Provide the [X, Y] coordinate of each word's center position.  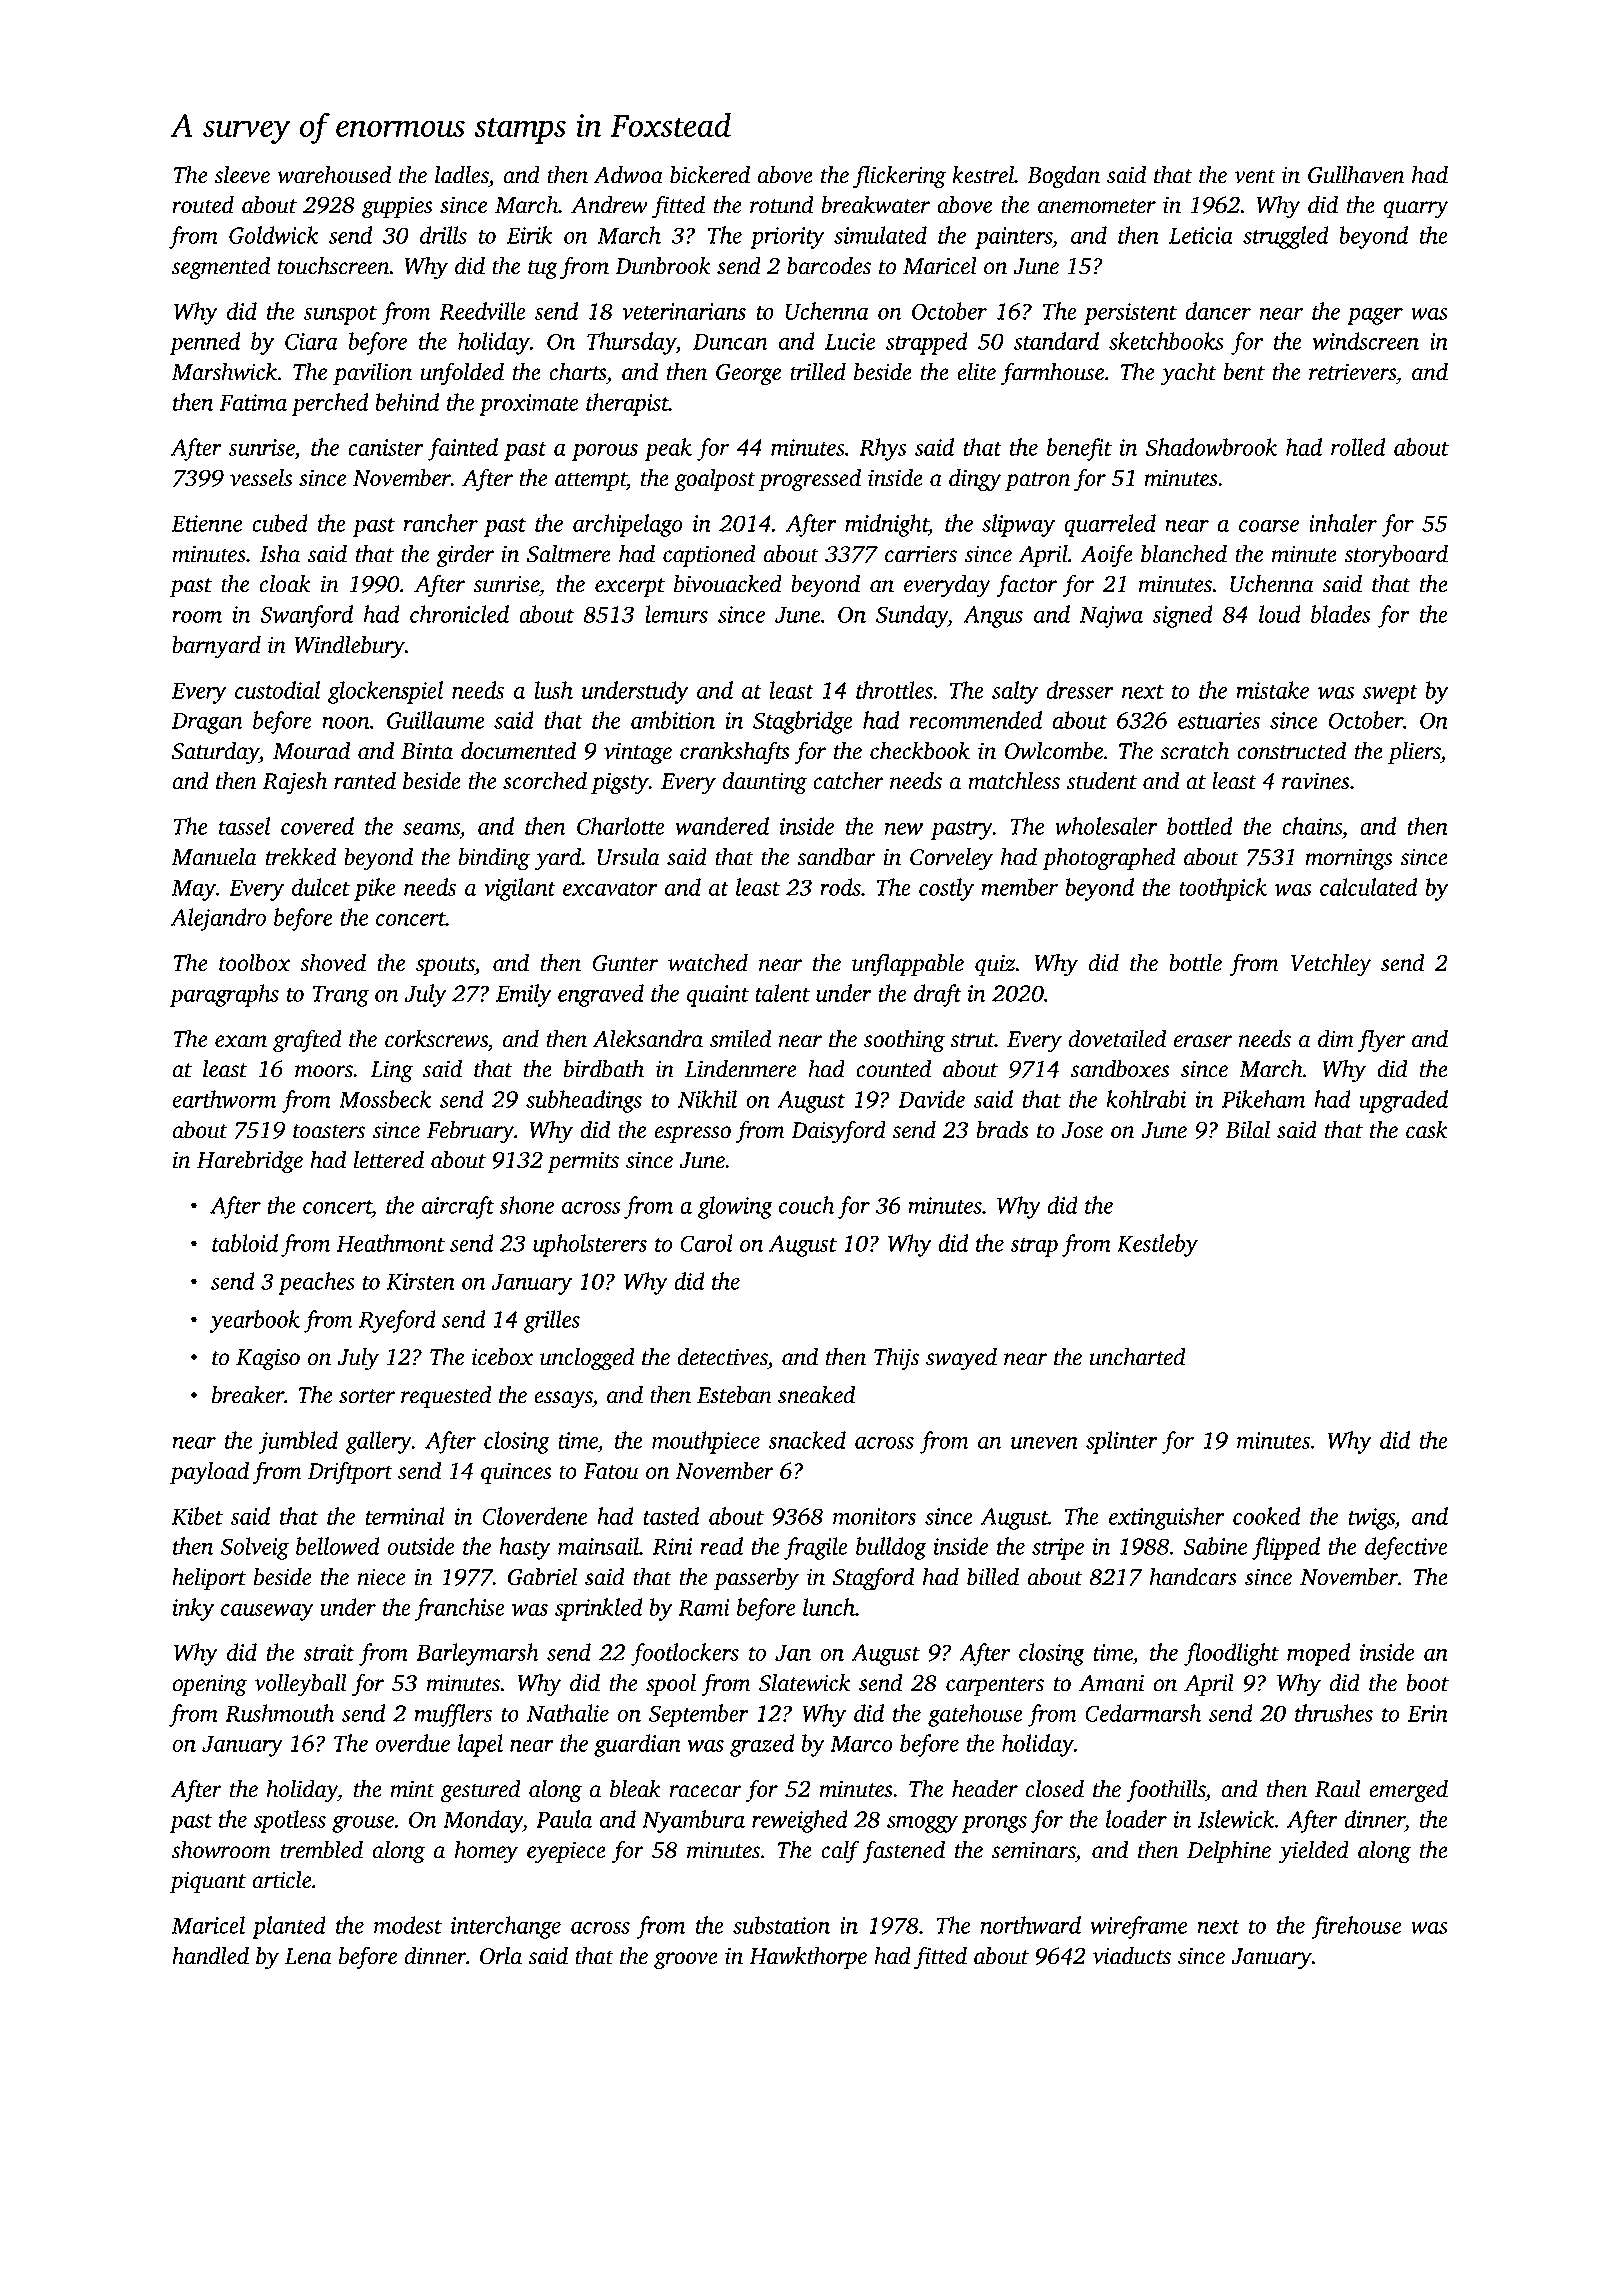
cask [1427, 1130]
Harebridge [250, 1162]
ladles [462, 175]
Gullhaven [1356, 175]
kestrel [983, 175]
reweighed [800, 1821]
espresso [692, 1134]
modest [408, 1925]
